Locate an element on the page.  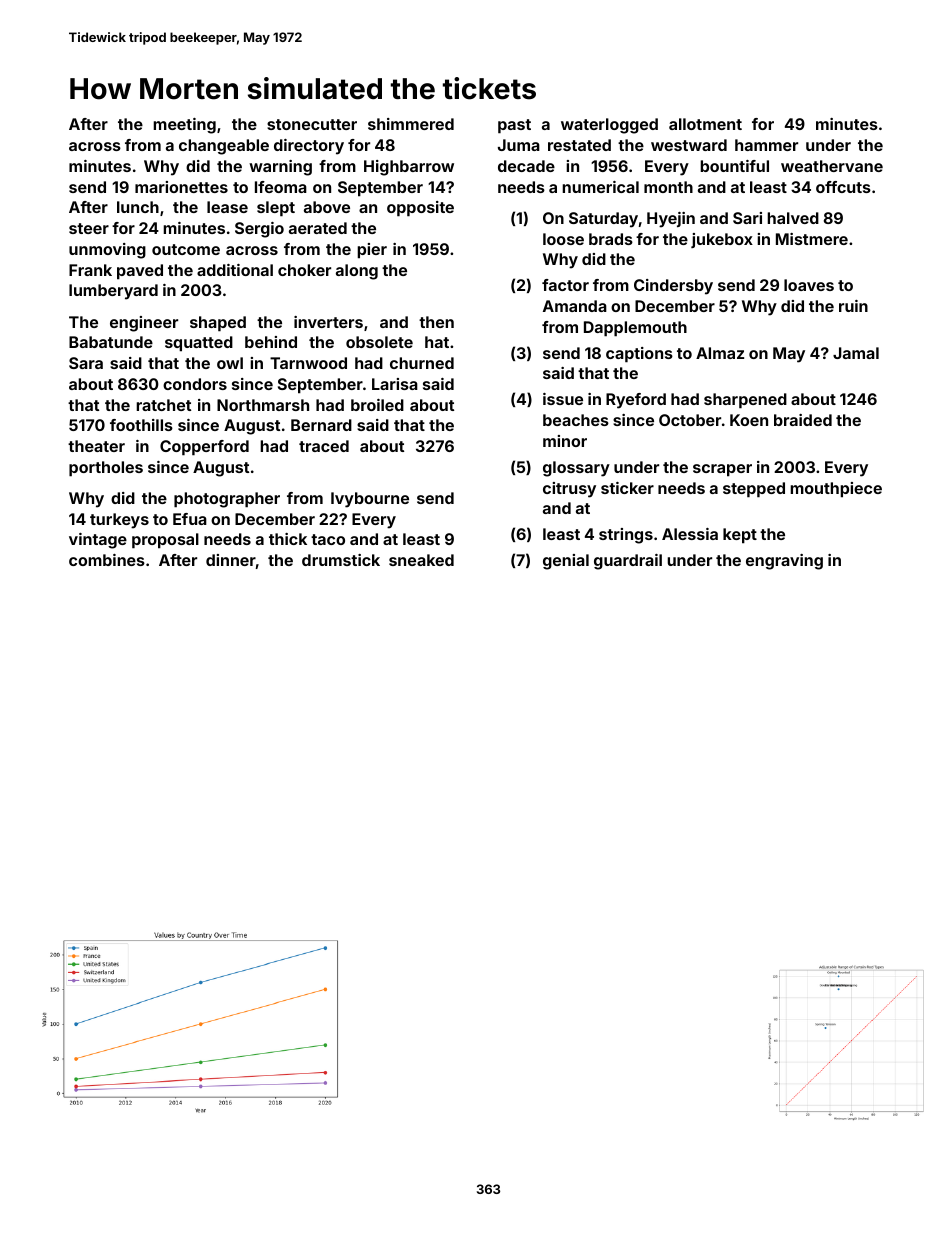
allotment is located at coordinates (705, 124).
